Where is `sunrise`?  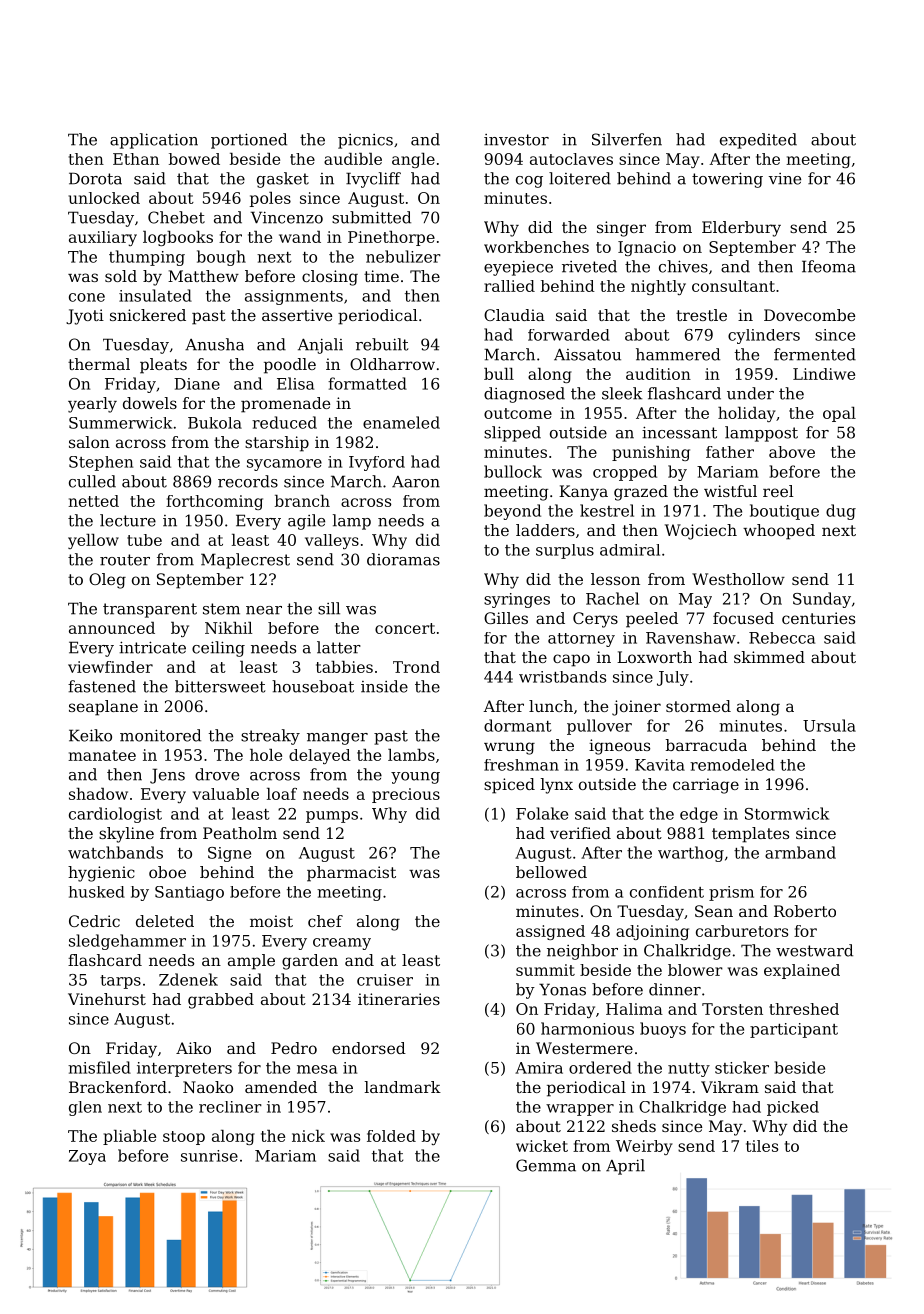 sunrise is located at coordinates (209, 1156).
